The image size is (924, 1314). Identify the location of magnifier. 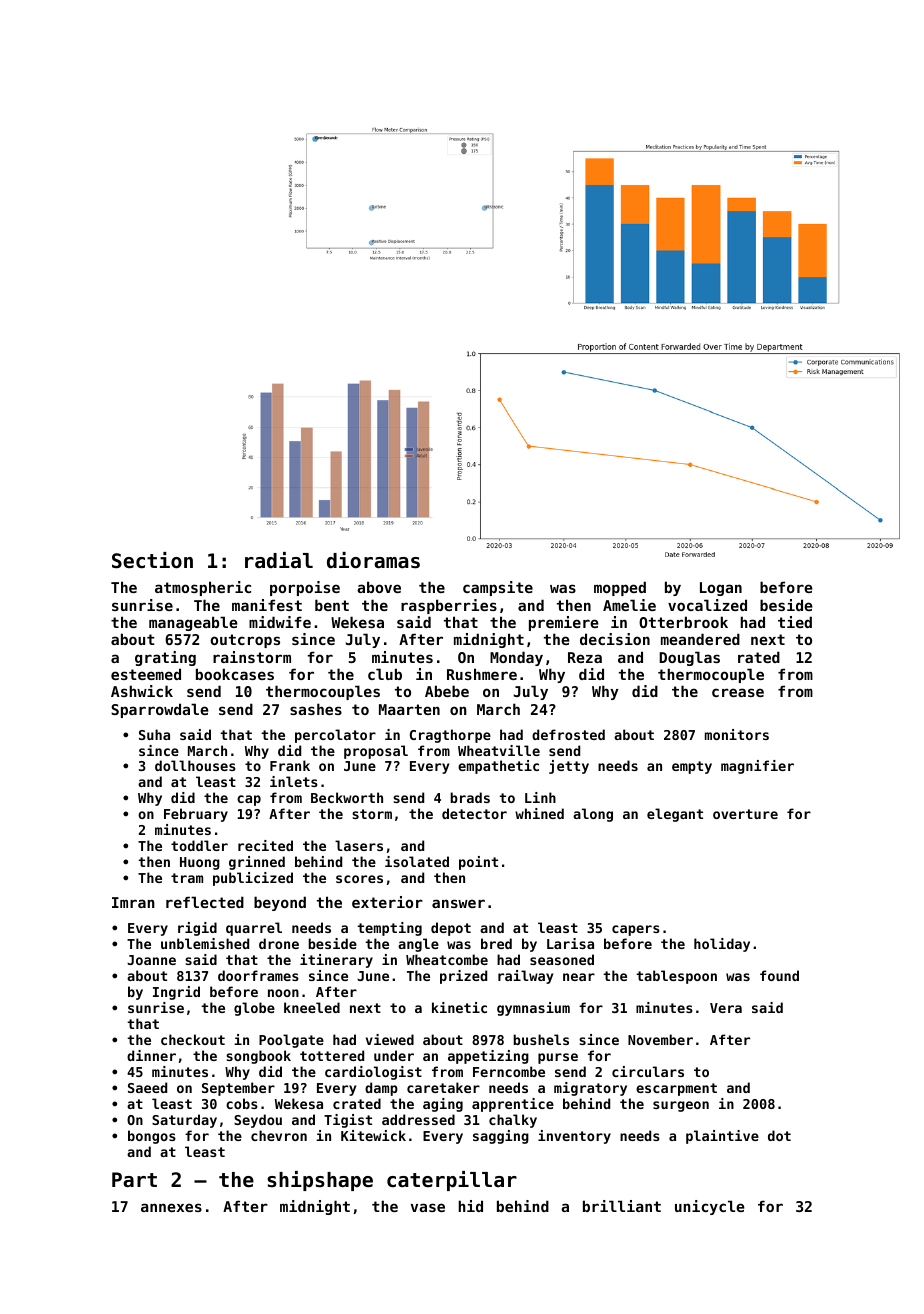
(757, 767).
